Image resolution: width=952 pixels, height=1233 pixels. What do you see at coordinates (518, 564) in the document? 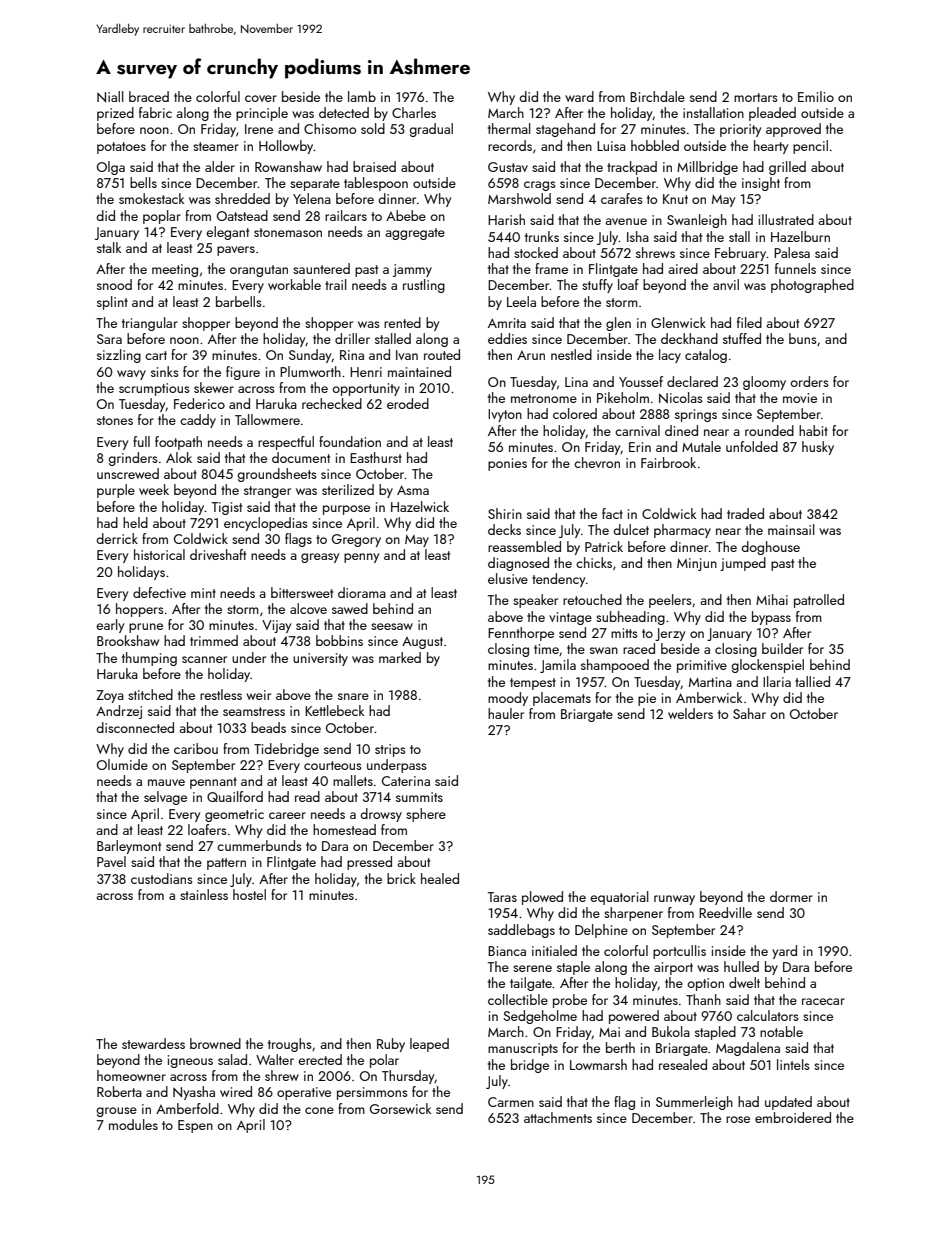
I see `diagnosed` at bounding box center [518, 564].
